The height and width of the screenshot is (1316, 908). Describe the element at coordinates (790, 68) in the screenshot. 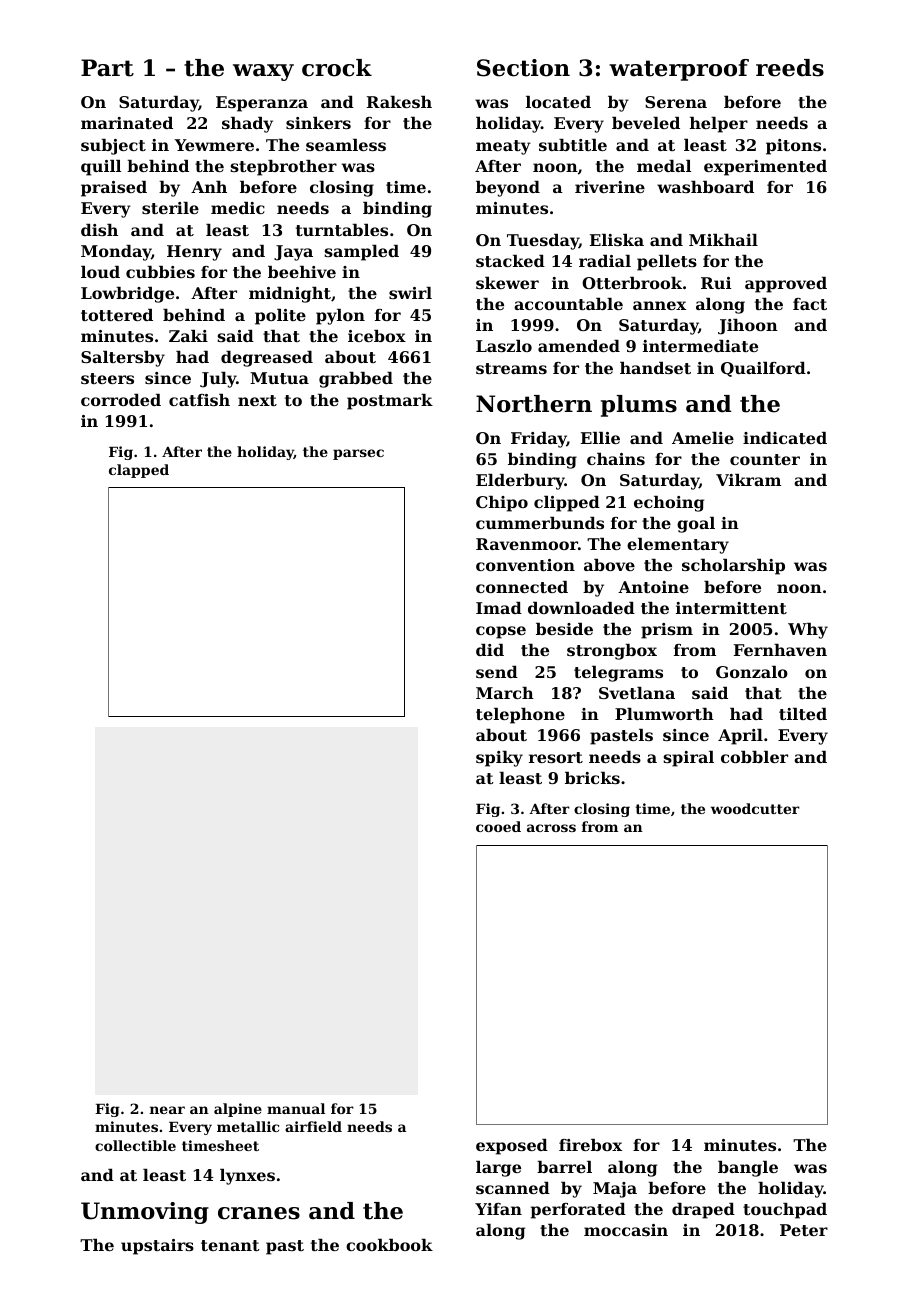

I see `reeds` at that location.
